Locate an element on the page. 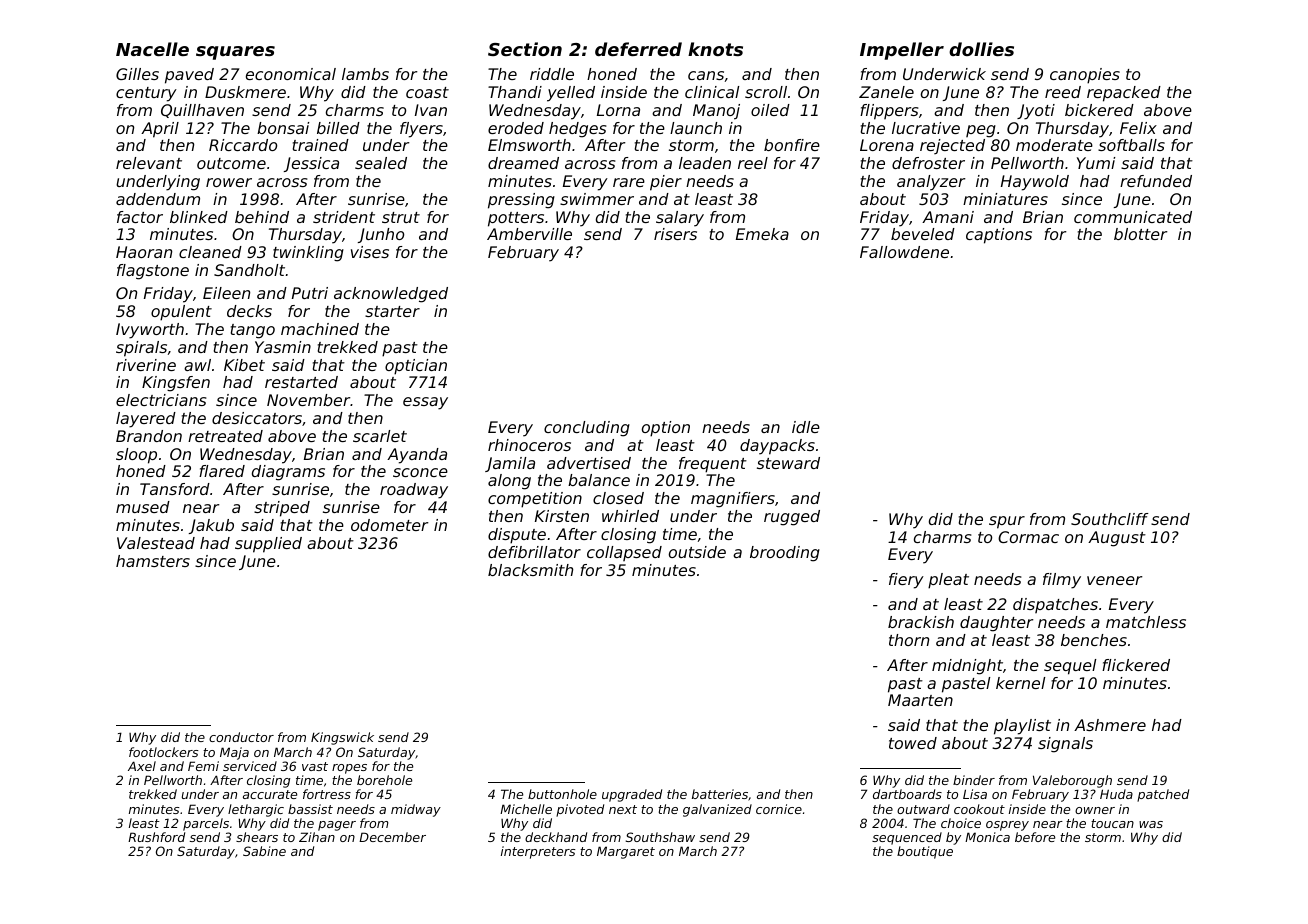 Image resolution: width=1308 pixels, height=924 pixels. whirled is located at coordinates (630, 516).
